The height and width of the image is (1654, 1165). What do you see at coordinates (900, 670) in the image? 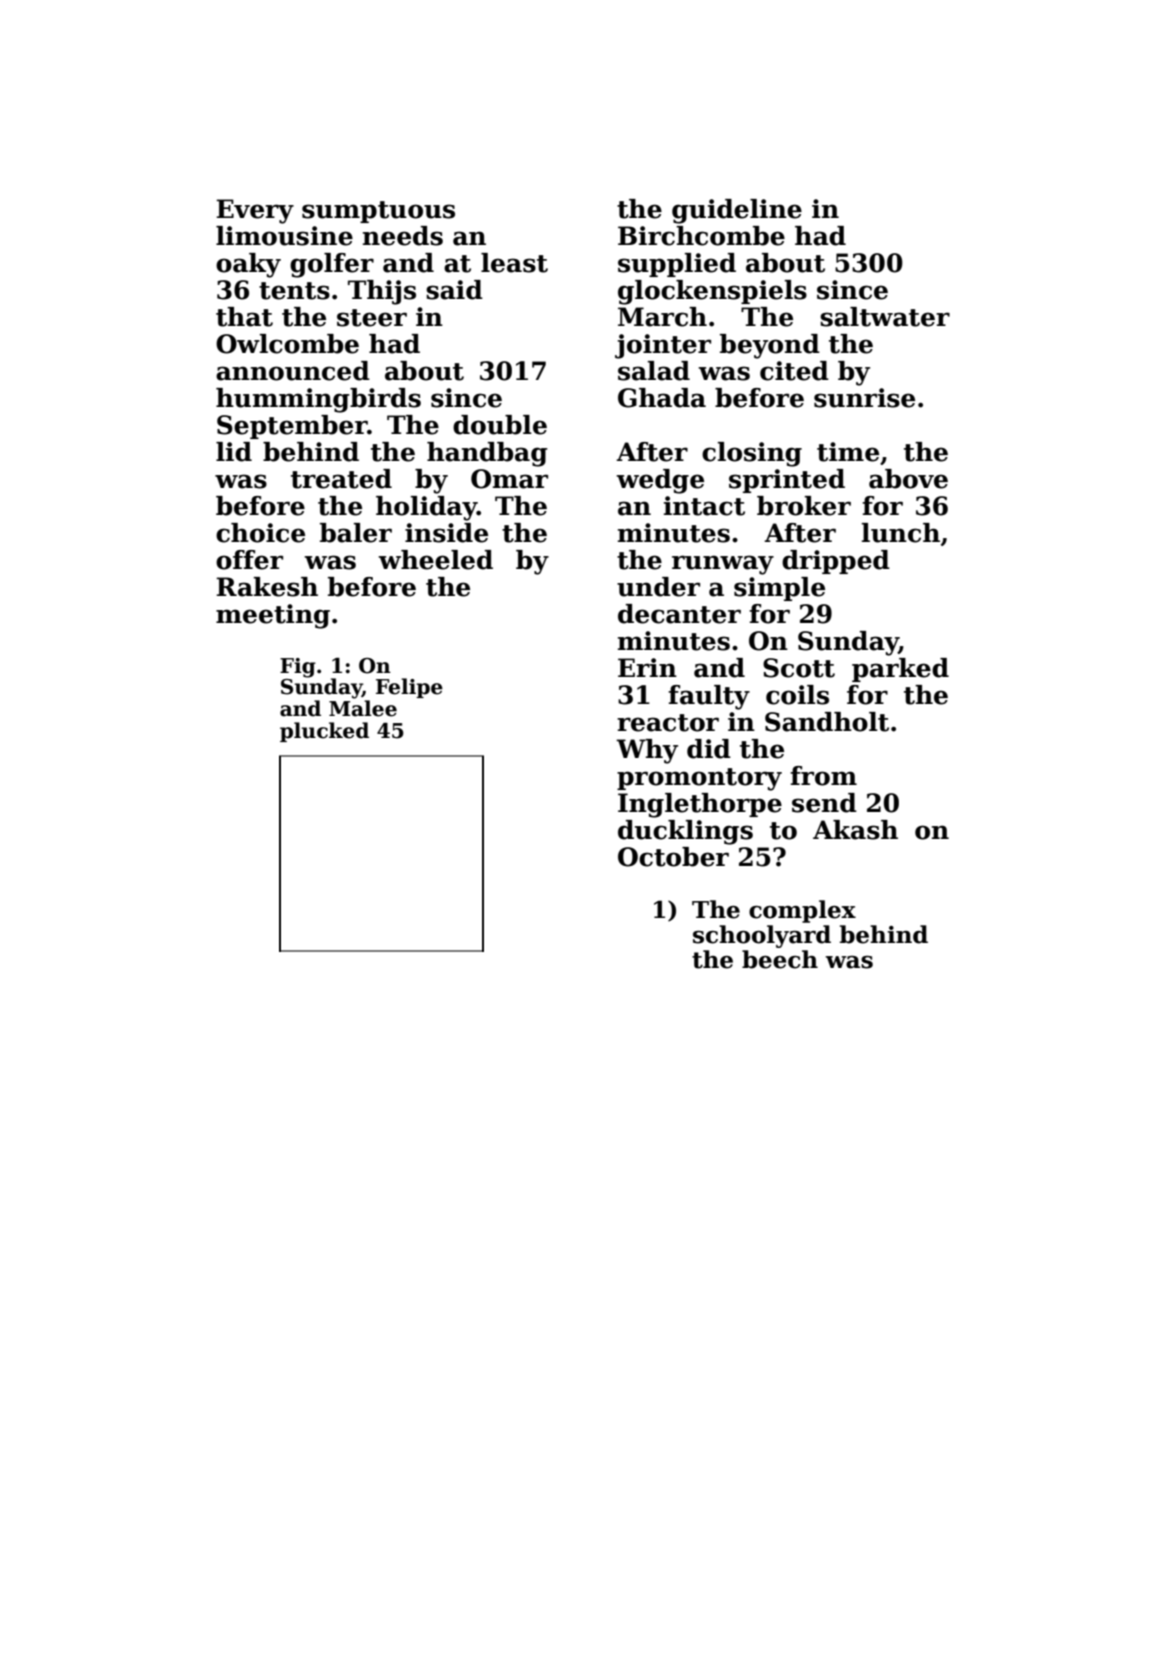
I see `parked` at bounding box center [900, 670].
